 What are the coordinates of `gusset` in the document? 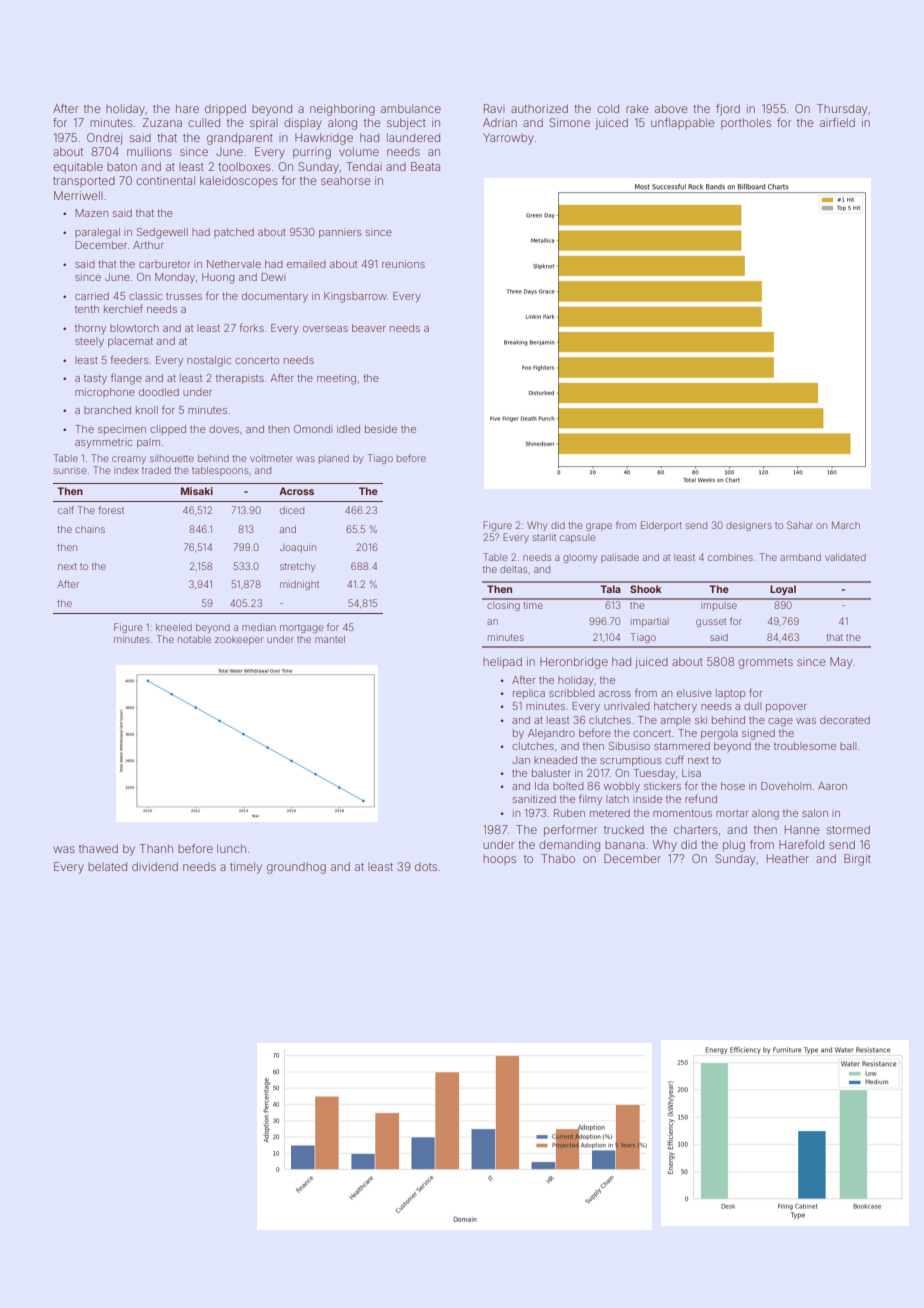 It's located at (711, 622).
